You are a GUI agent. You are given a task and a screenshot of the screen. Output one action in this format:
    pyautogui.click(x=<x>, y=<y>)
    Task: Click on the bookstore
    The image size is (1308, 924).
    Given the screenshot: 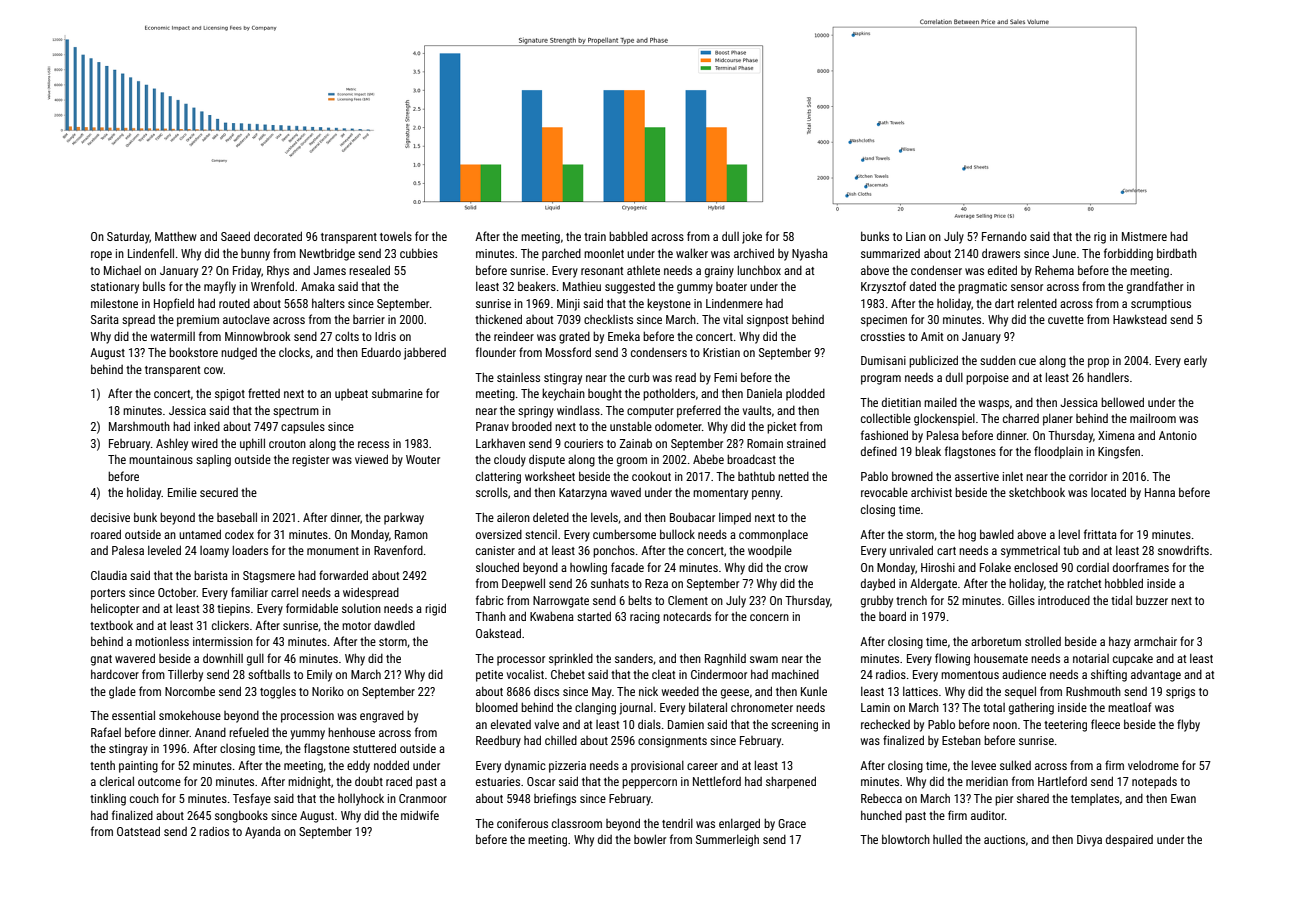 What is the action you would take?
    pyautogui.click(x=193, y=352)
